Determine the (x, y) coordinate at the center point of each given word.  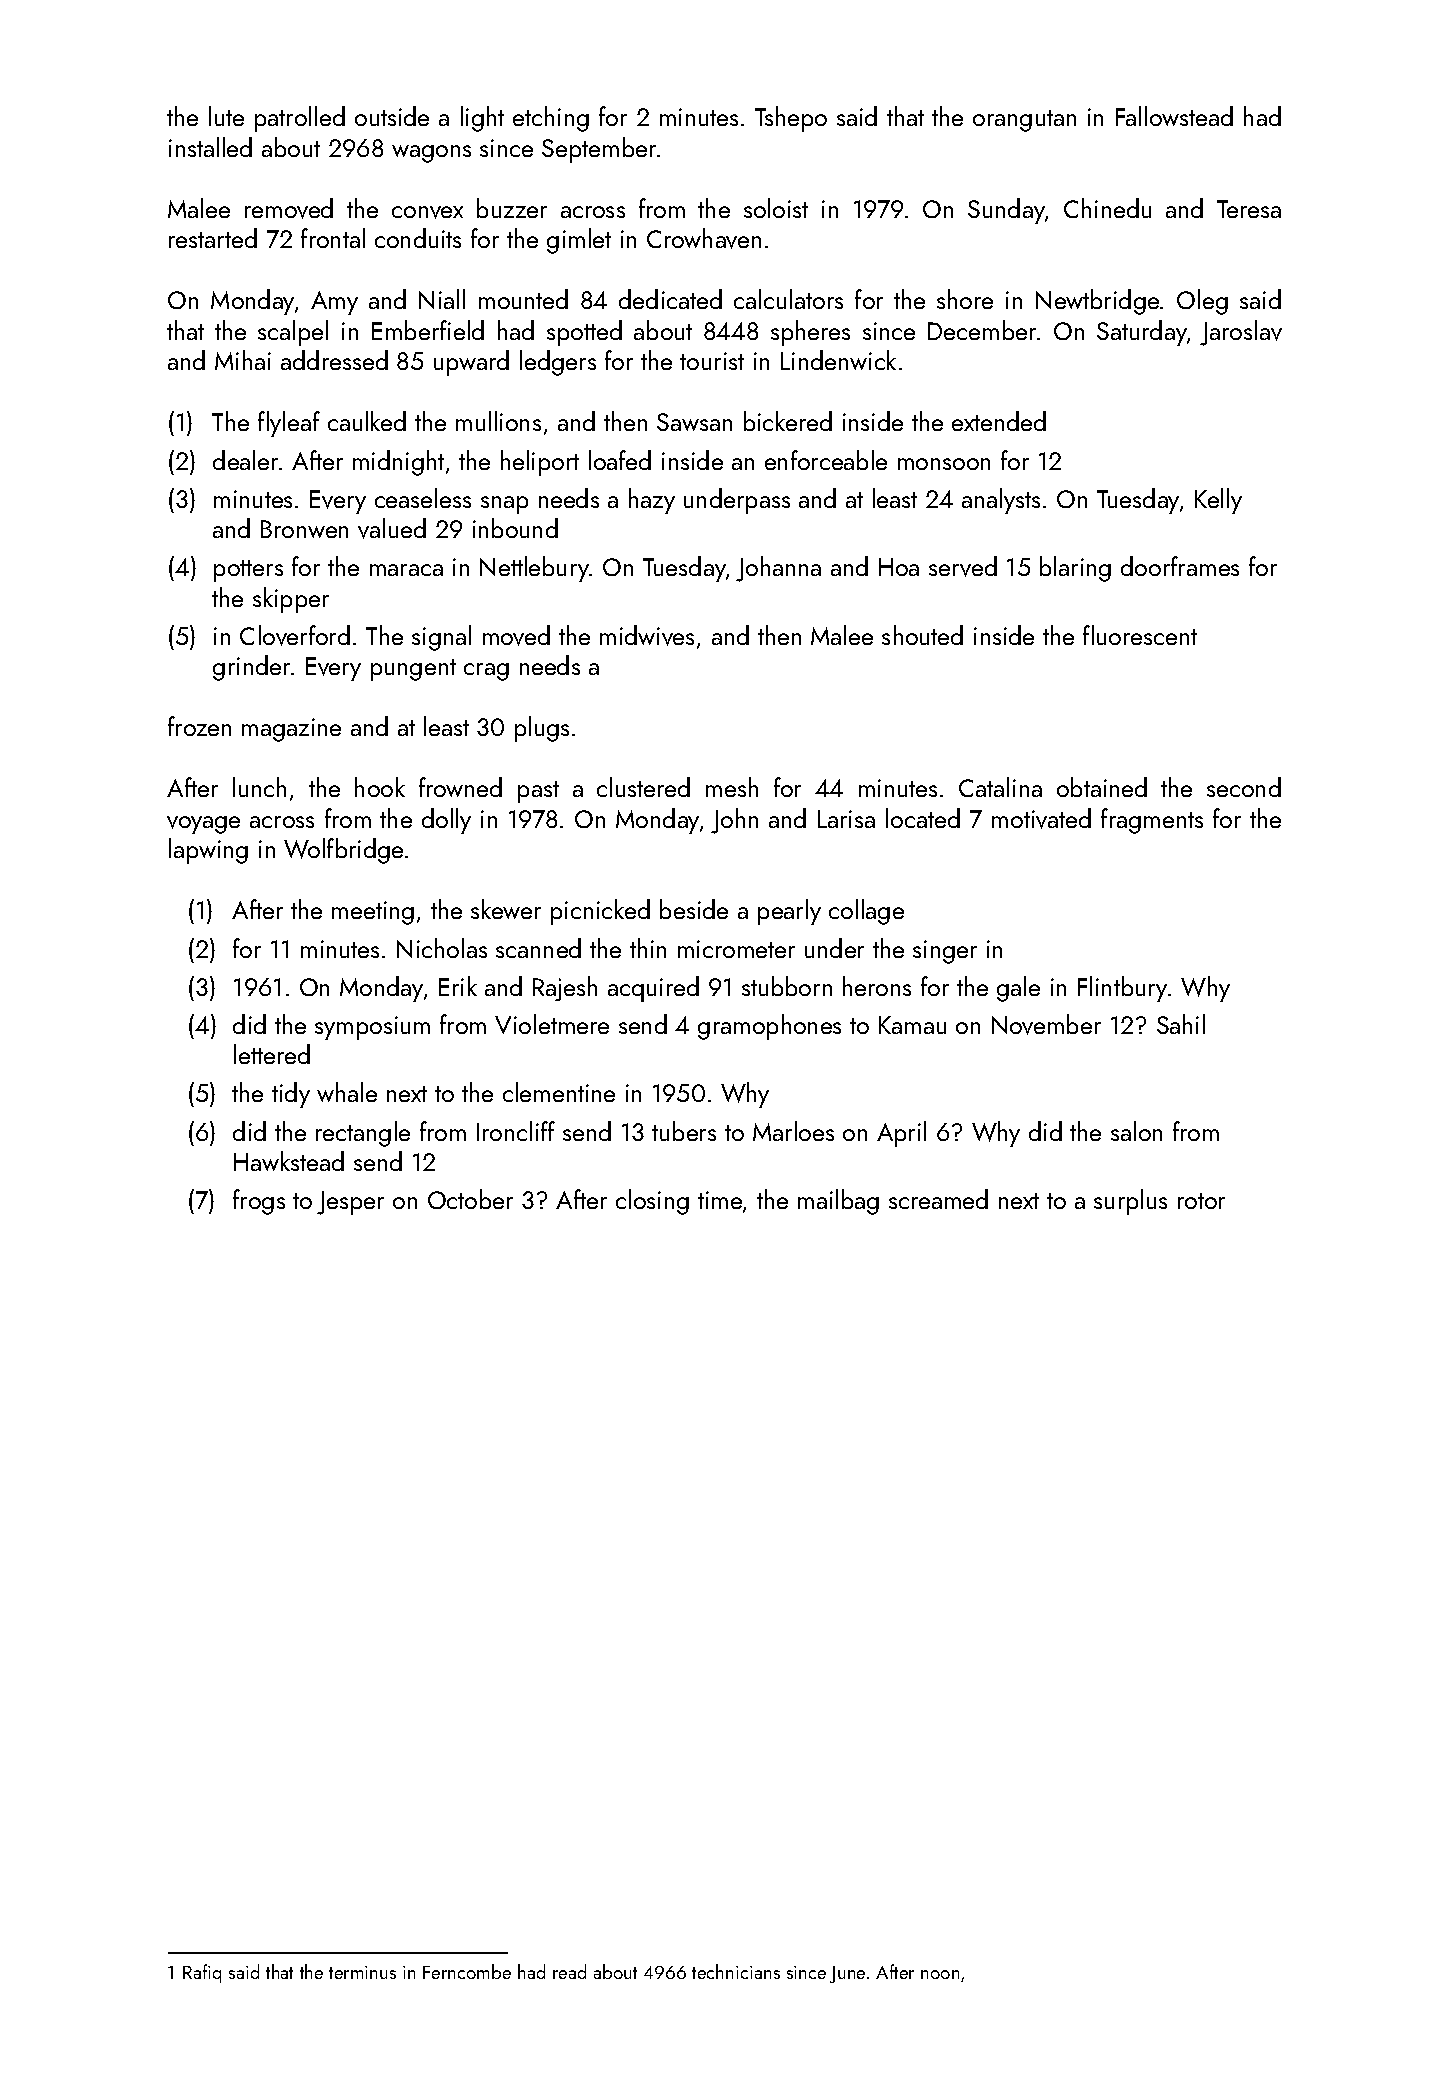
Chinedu (1107, 208)
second (1244, 787)
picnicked (600, 912)
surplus (1130, 1202)
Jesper (350, 1203)
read (569, 1971)
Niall (442, 299)
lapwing (208, 851)
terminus (362, 1972)
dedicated (670, 299)
